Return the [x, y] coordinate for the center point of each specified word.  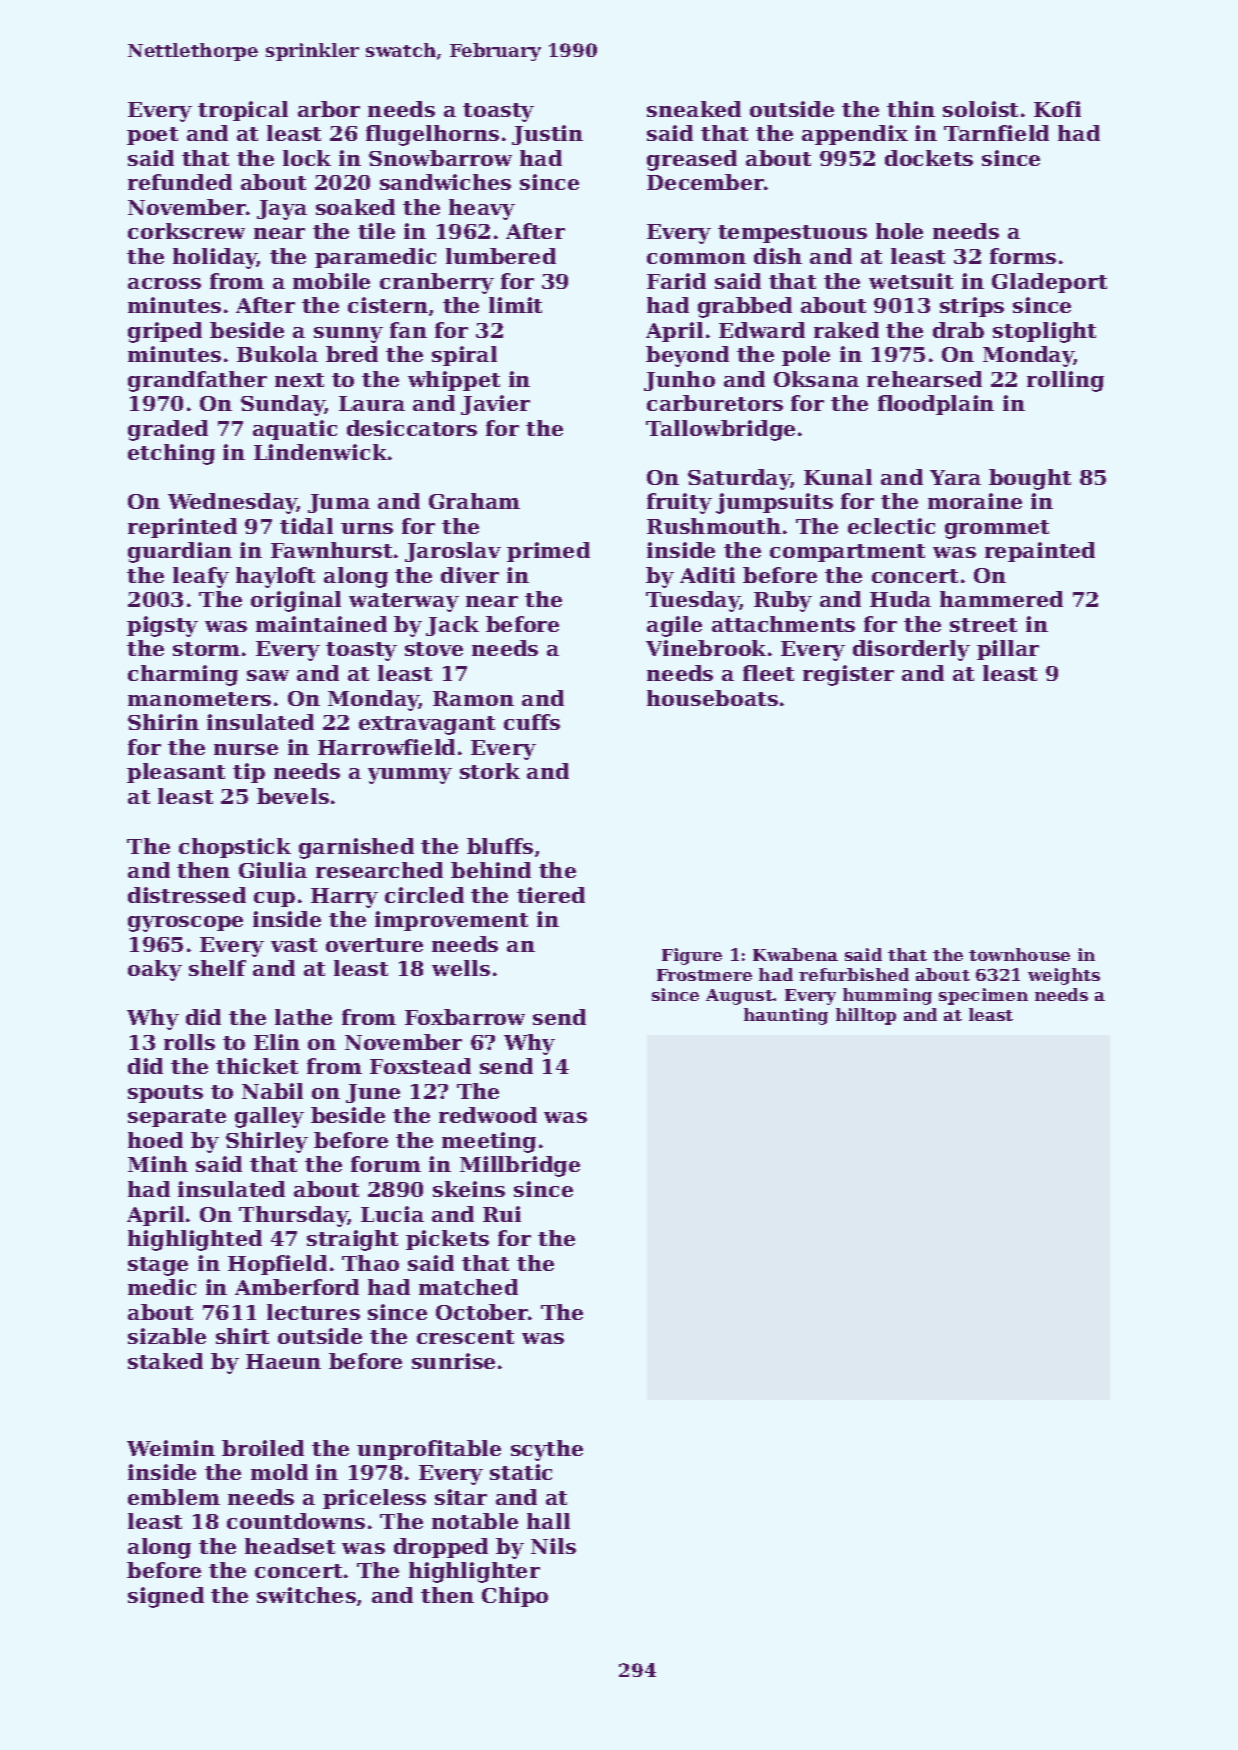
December [706, 182]
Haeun [283, 1361]
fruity [679, 503]
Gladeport [1049, 283]
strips [972, 307]
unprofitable [429, 1450]
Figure [692, 956]
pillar [1008, 650]
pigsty [162, 626]
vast [294, 945]
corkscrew [186, 231]
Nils [553, 1546]
